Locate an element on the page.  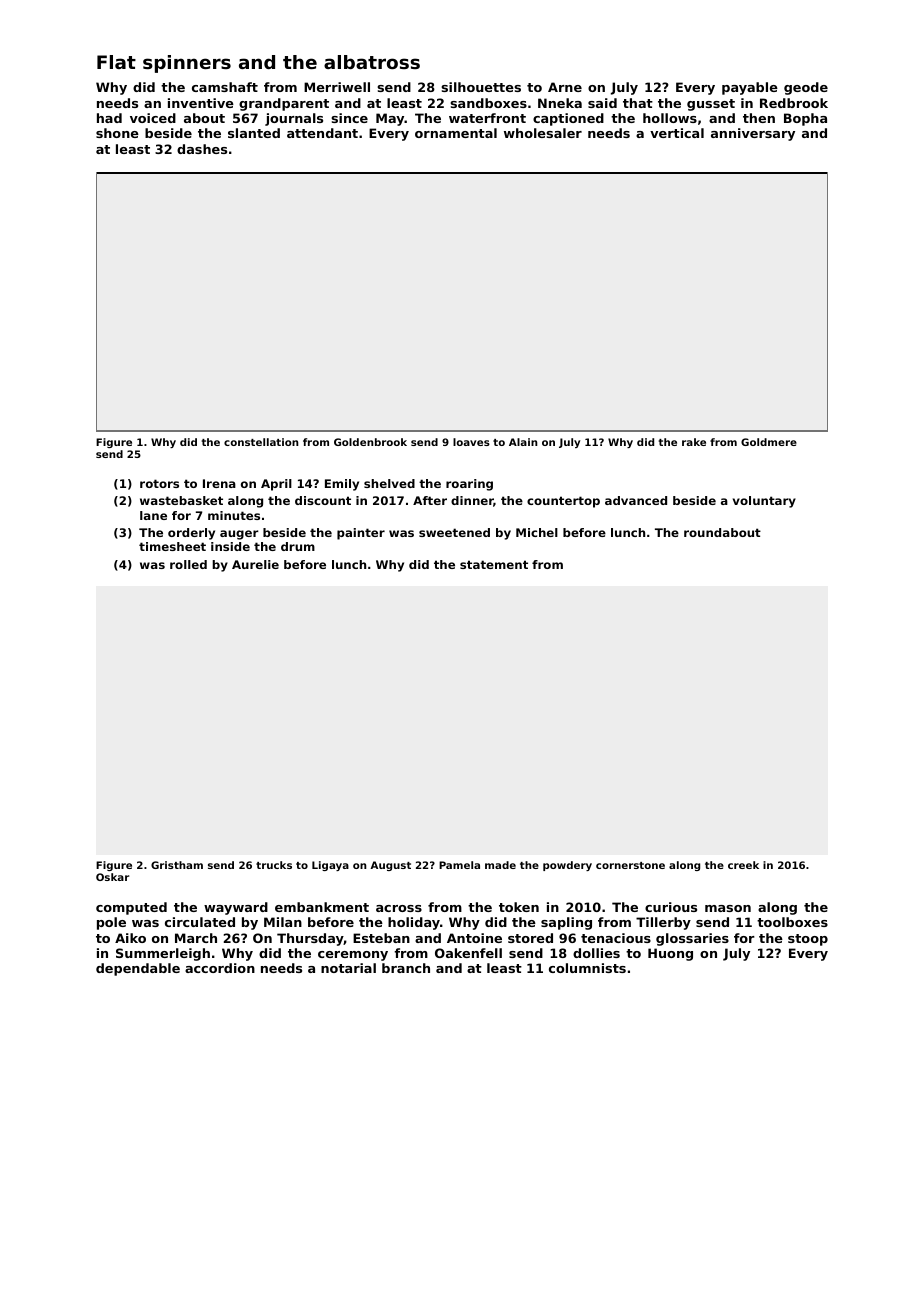
voiced is located at coordinates (153, 118).
